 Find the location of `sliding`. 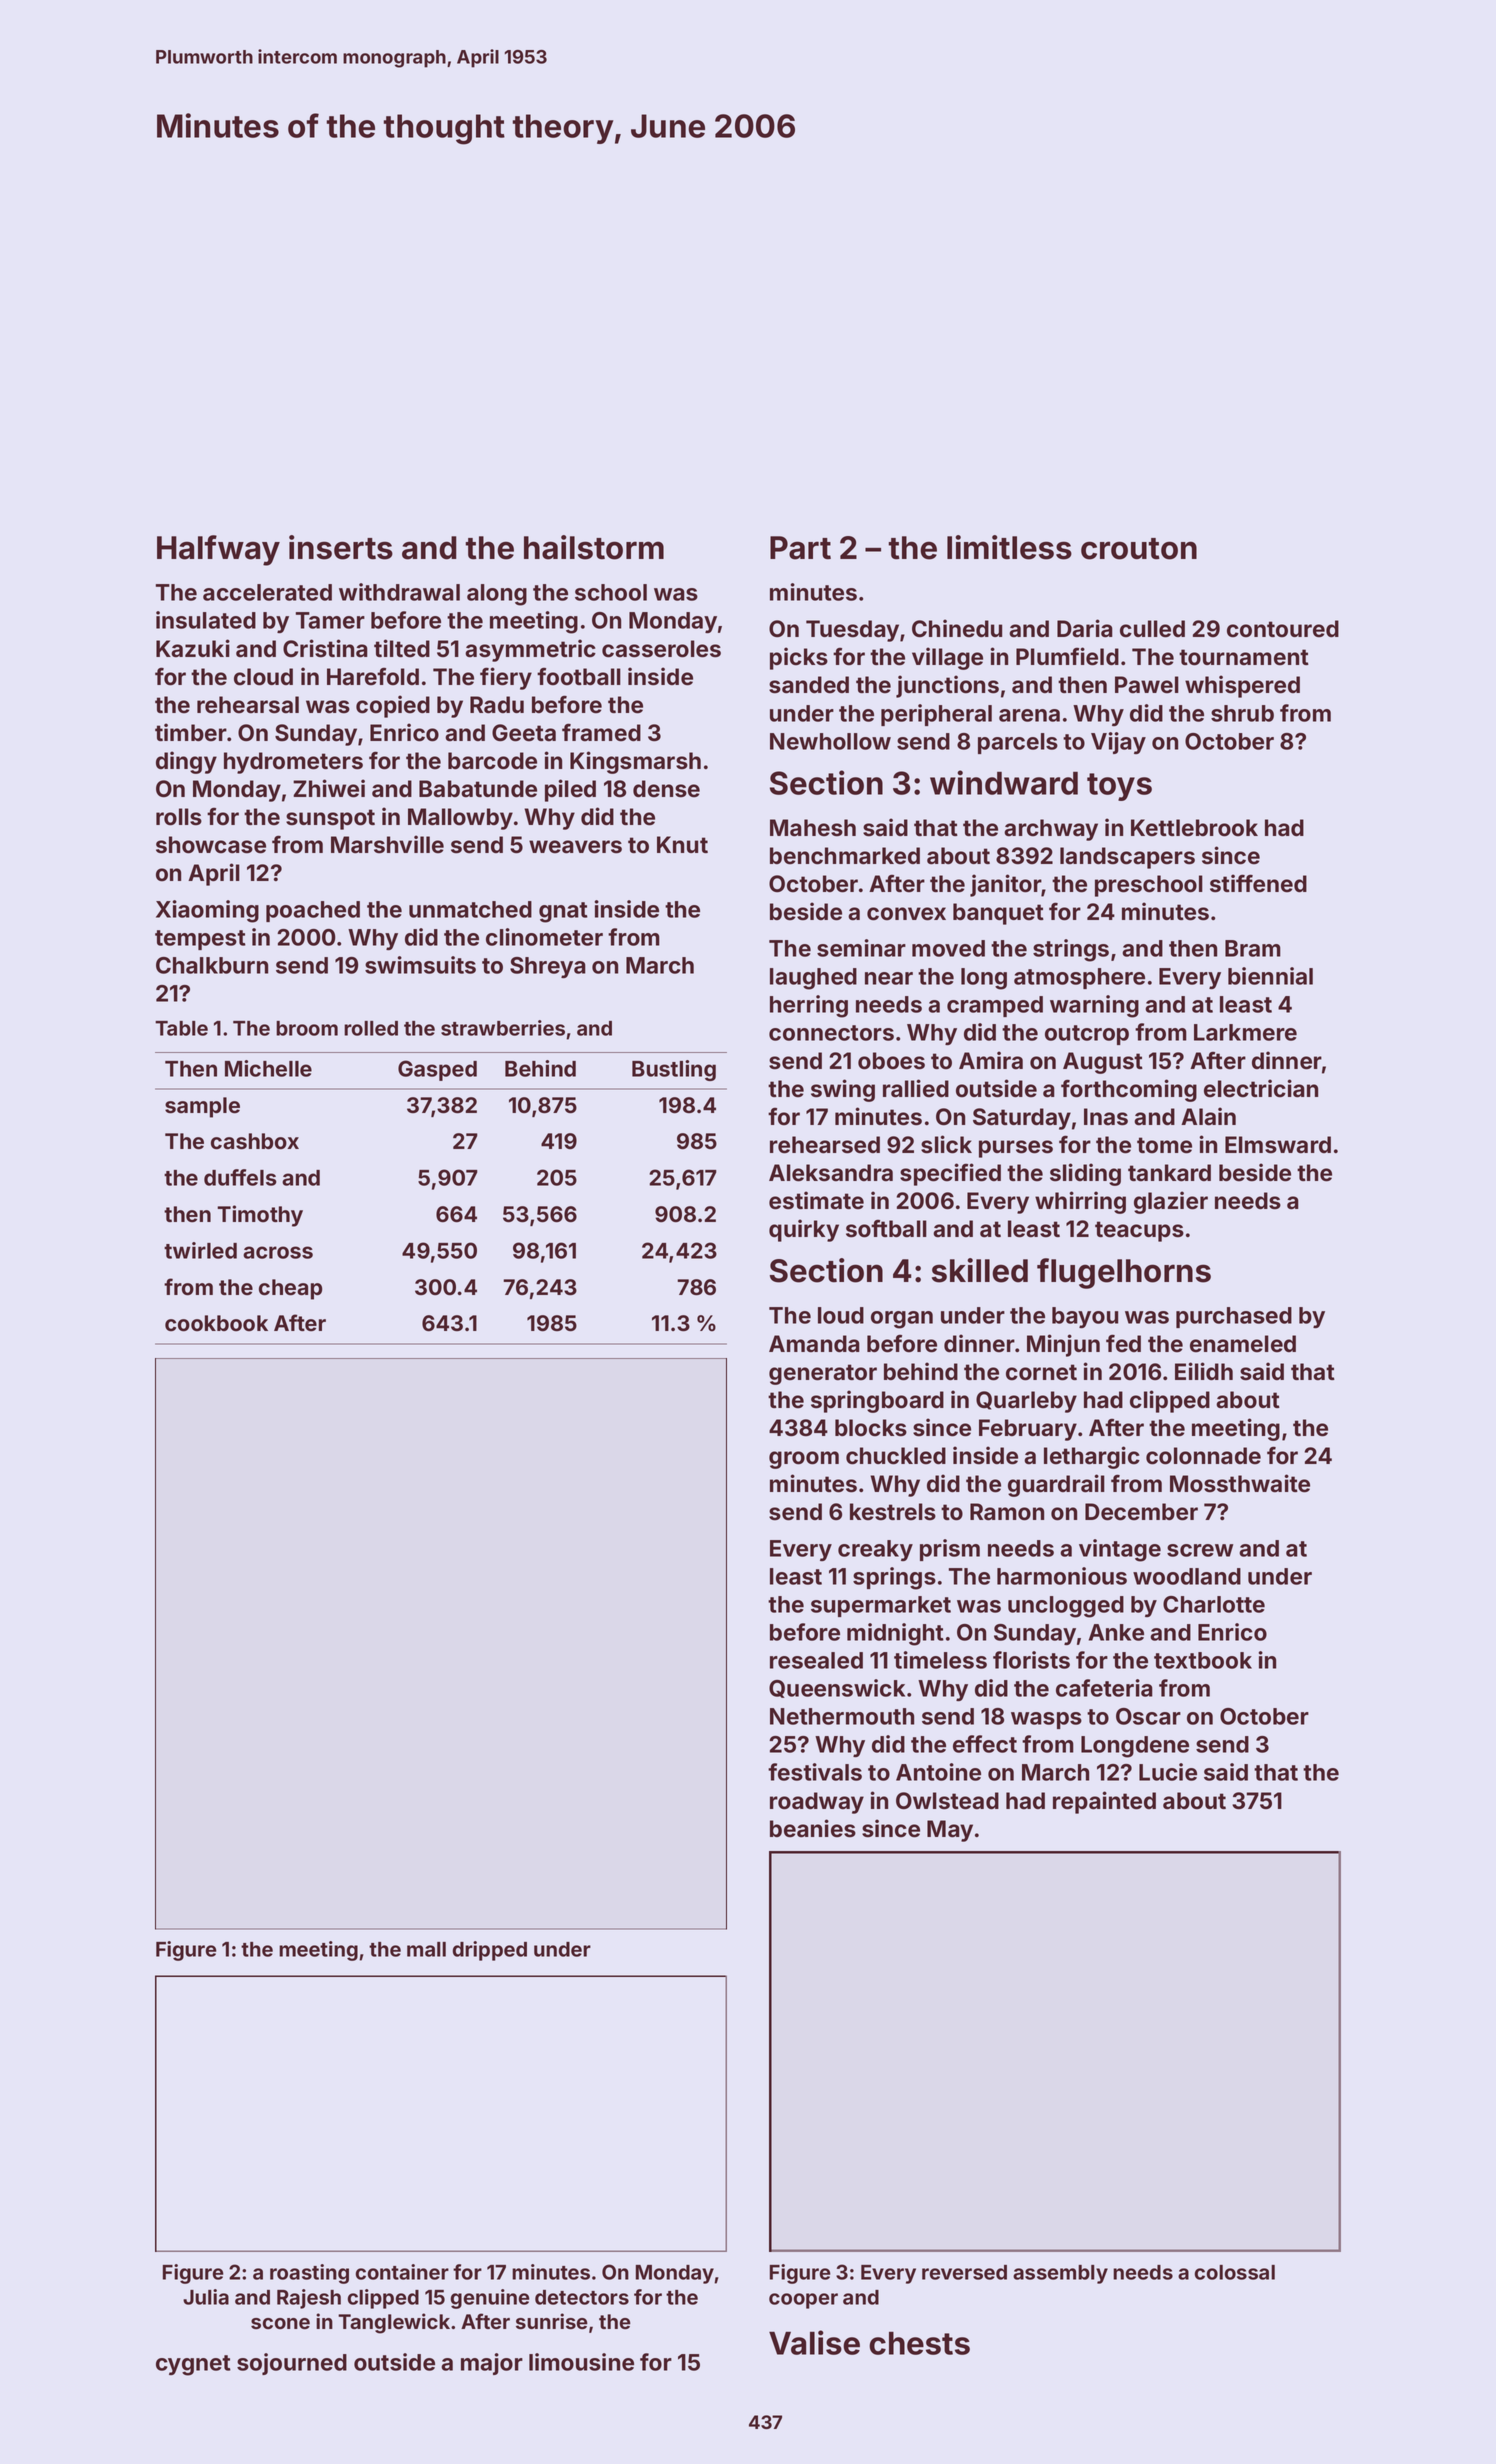

sliding is located at coordinates (1085, 1174).
